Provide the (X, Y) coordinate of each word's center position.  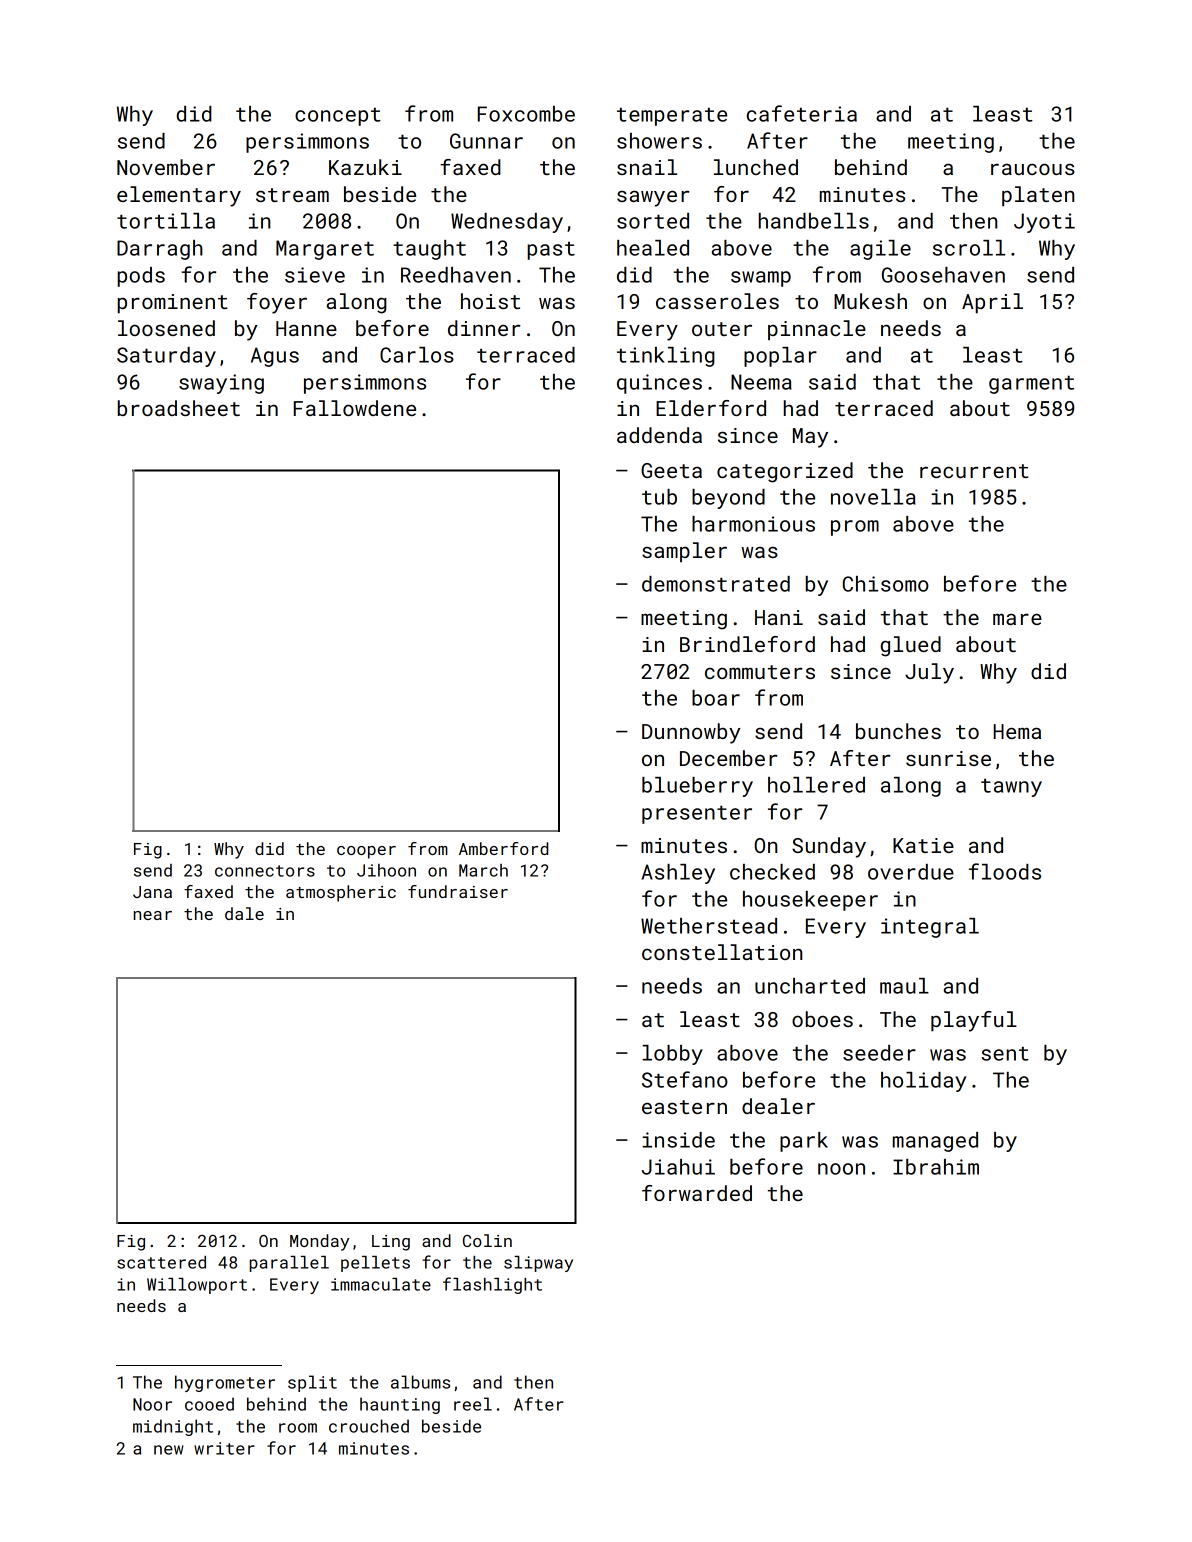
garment (1031, 384)
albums (420, 1382)
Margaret (325, 250)
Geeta (671, 470)
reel (473, 1404)
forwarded (697, 1193)
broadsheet (179, 408)
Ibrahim (936, 1167)
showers (659, 141)
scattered (161, 1262)
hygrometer (225, 1383)
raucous (1033, 169)
